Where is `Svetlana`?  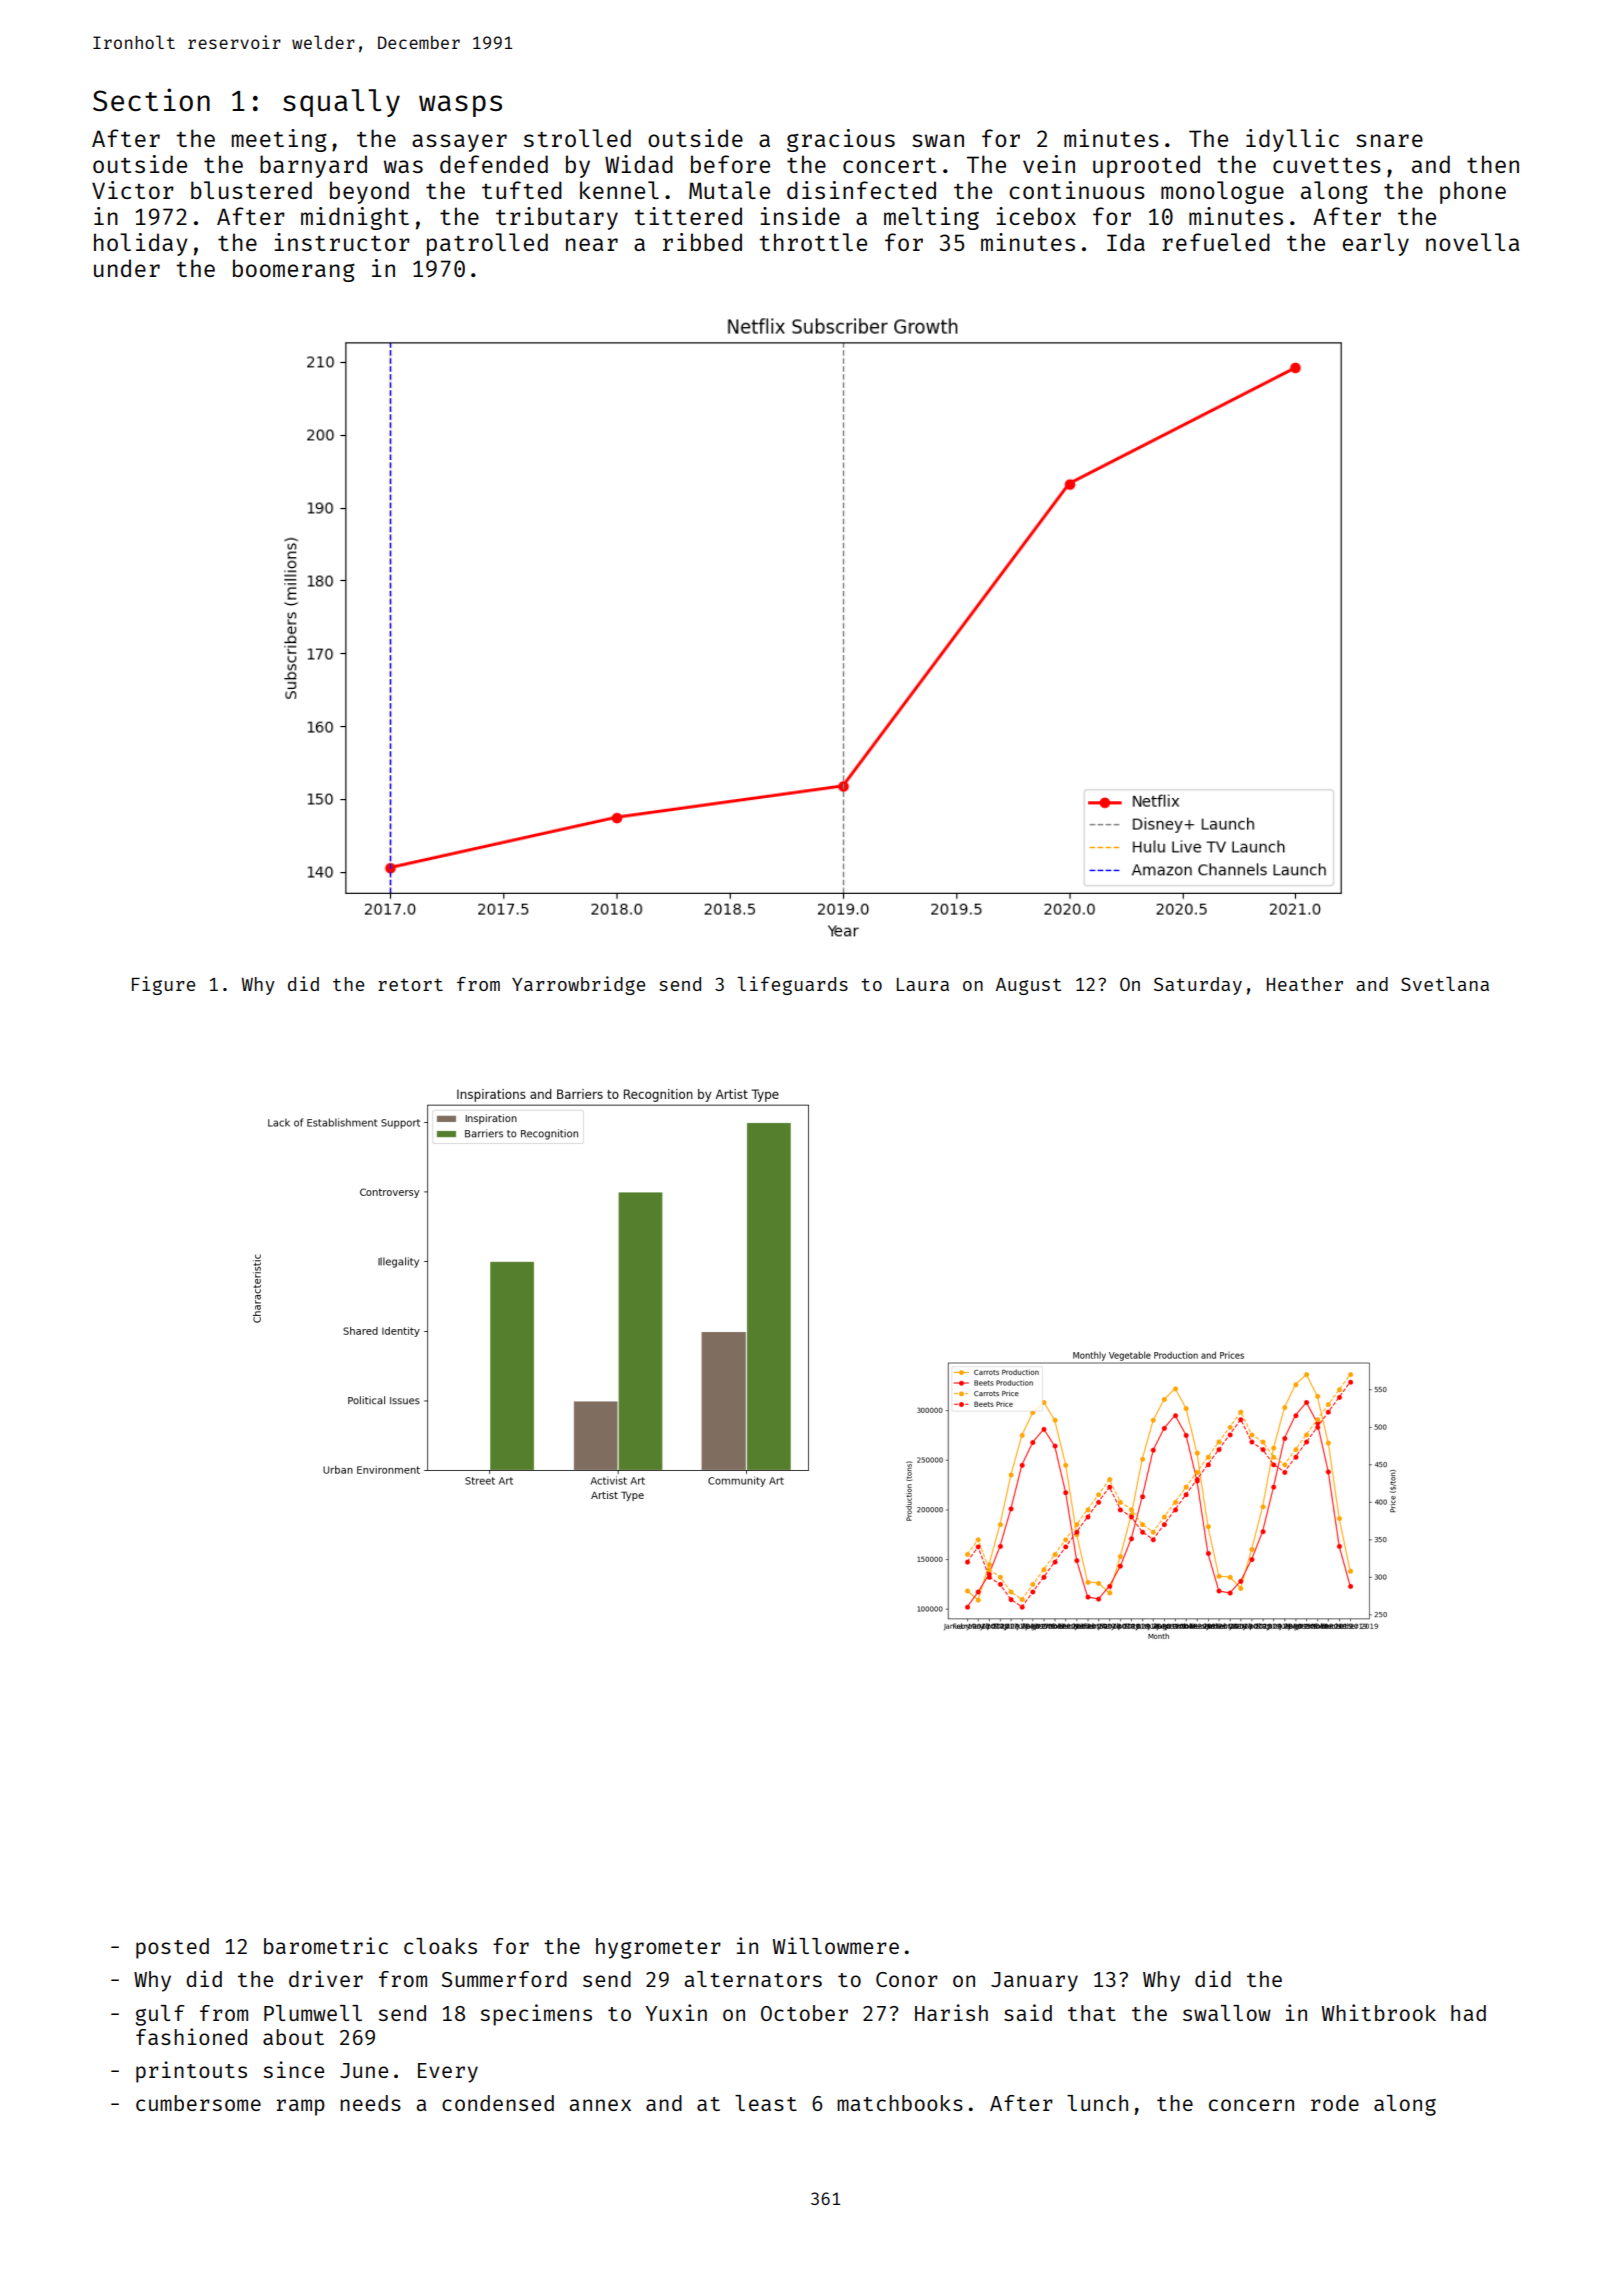
Svetlana is located at coordinates (1445, 984).
